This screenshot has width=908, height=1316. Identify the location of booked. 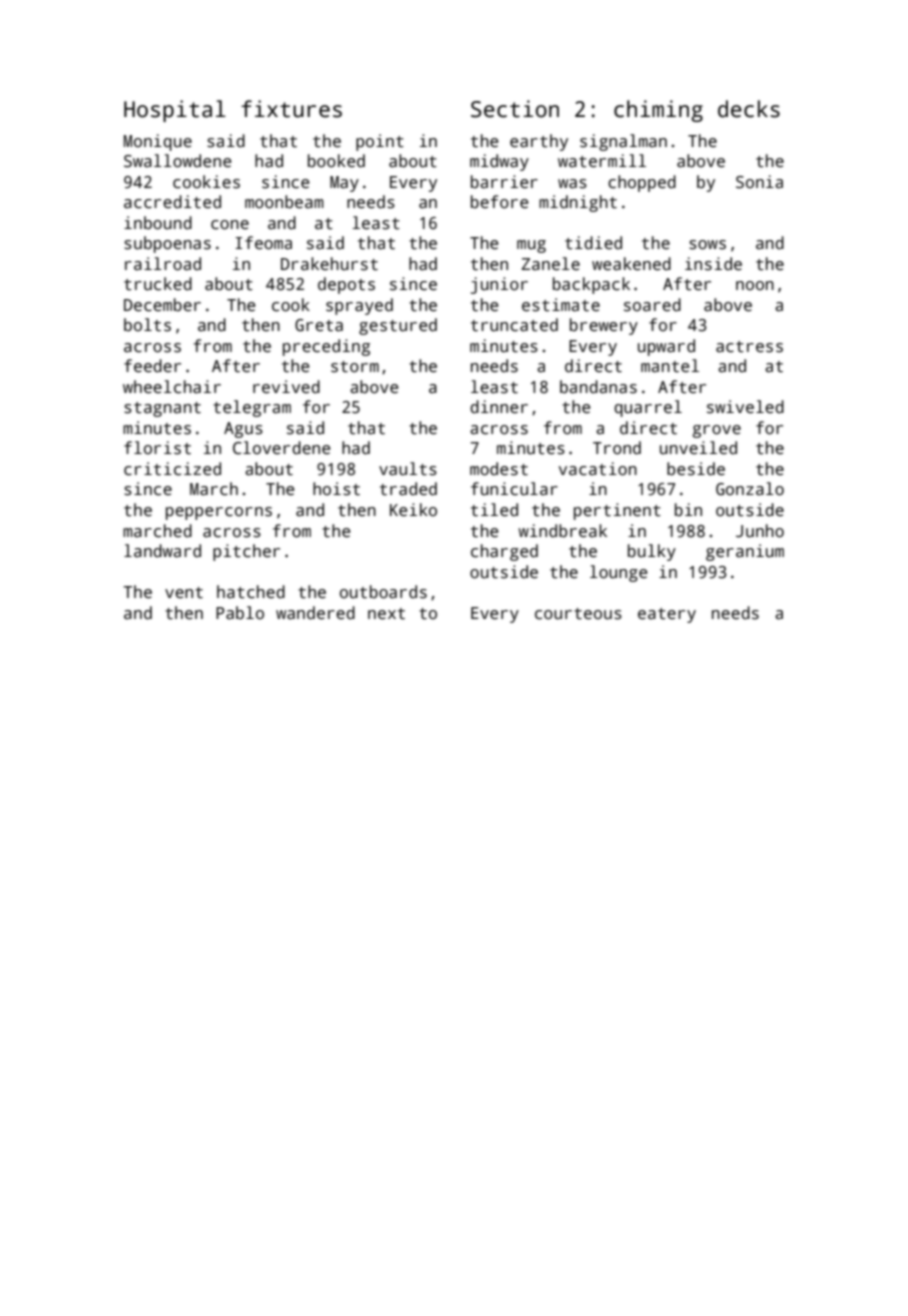
(336, 161).
